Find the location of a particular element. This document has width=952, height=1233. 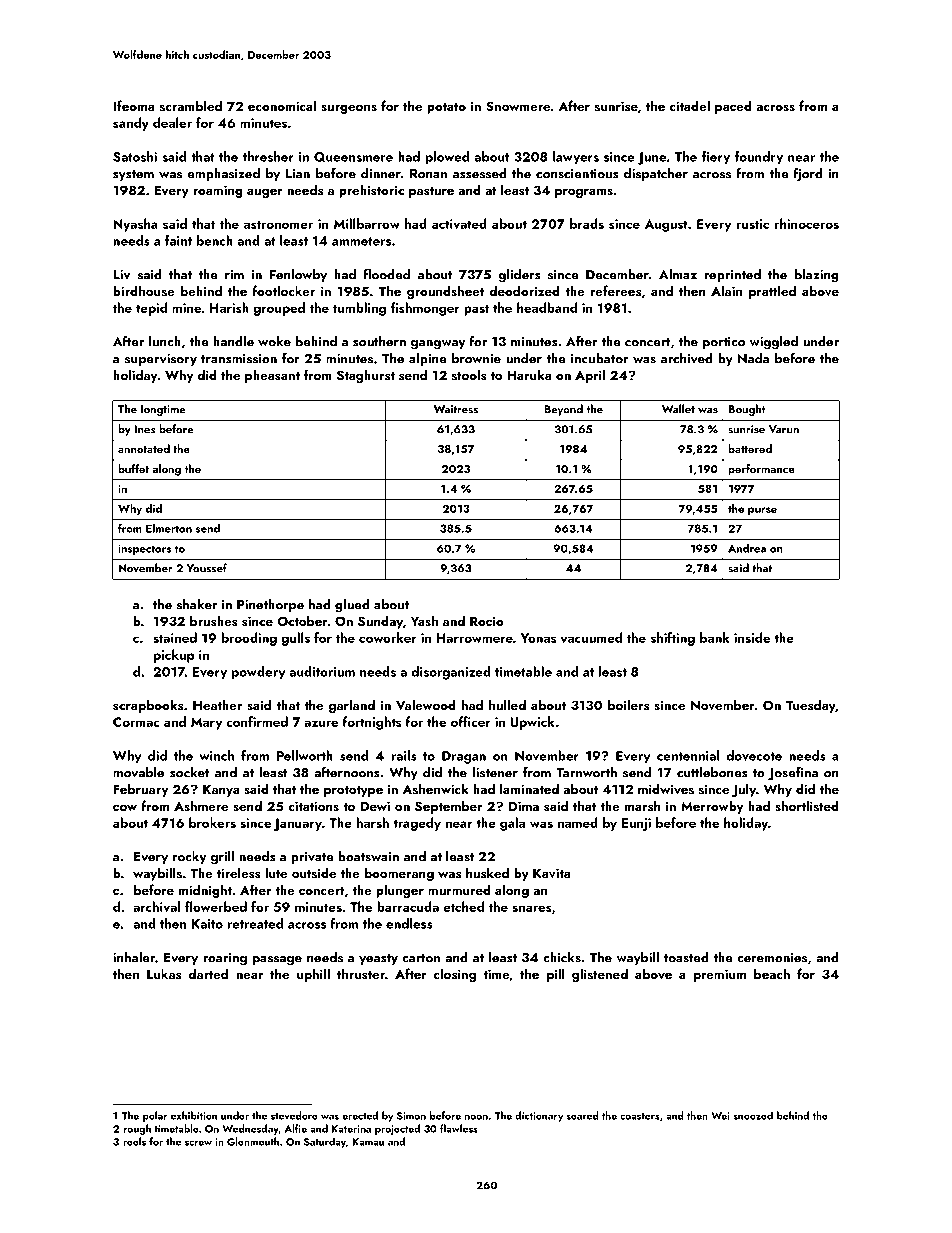

Almaz is located at coordinates (678, 274).
